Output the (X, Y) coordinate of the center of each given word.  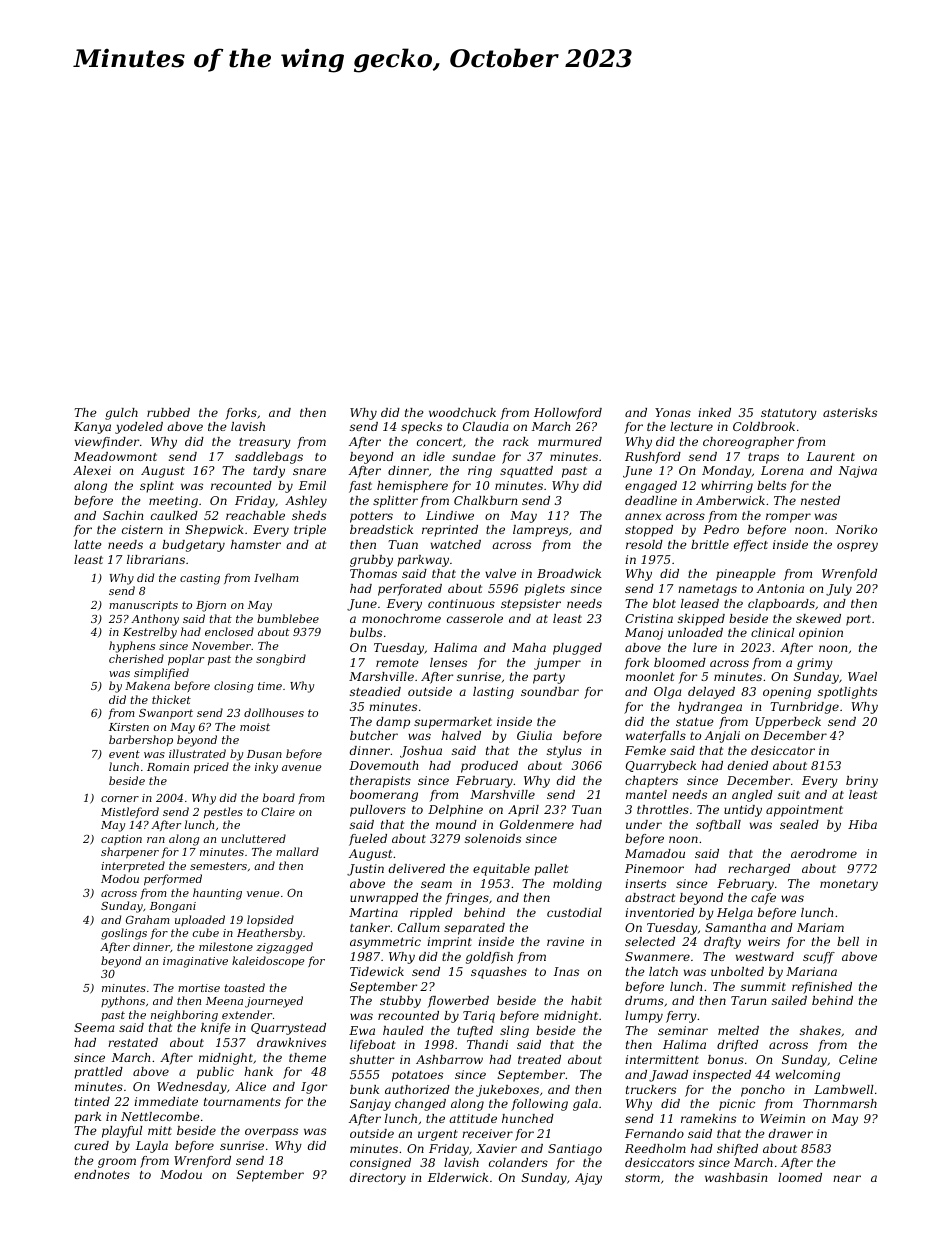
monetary (849, 885)
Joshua (421, 752)
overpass (271, 1133)
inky (266, 768)
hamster (256, 544)
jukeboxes (507, 1091)
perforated (410, 590)
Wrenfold (849, 575)
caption (121, 840)
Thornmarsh (840, 1103)
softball (718, 826)
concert (439, 442)
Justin (365, 870)
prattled (98, 1073)
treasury (265, 443)
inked (714, 412)
